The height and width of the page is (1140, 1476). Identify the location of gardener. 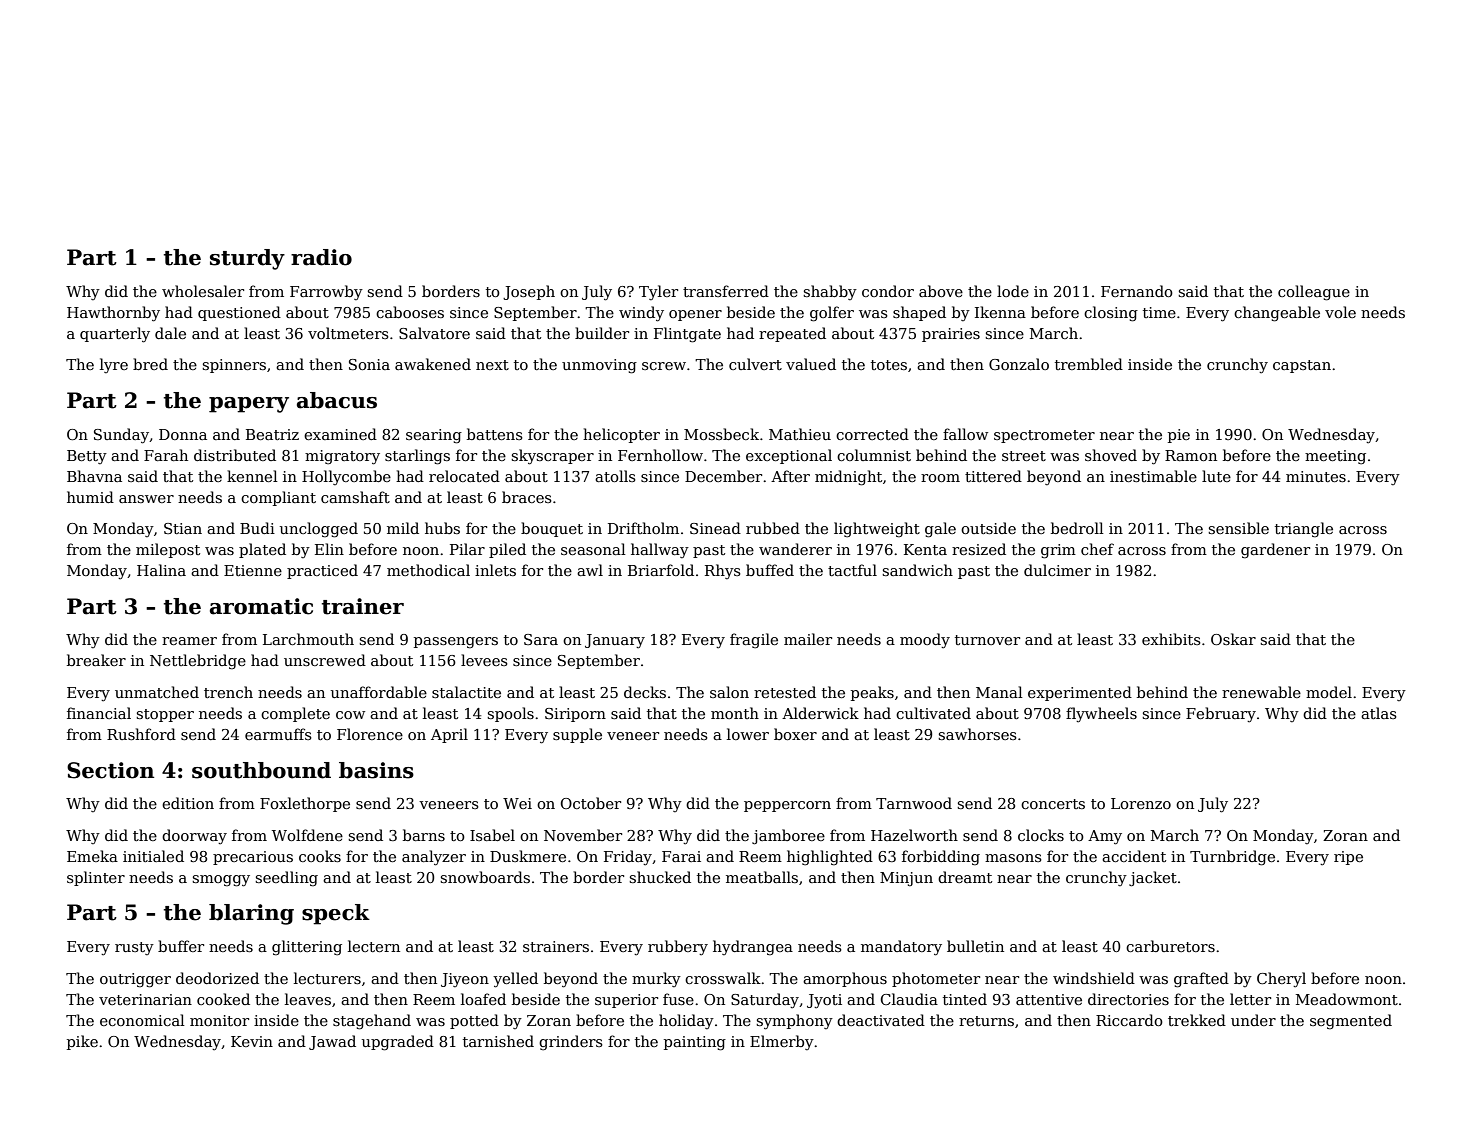
(1275, 551).
